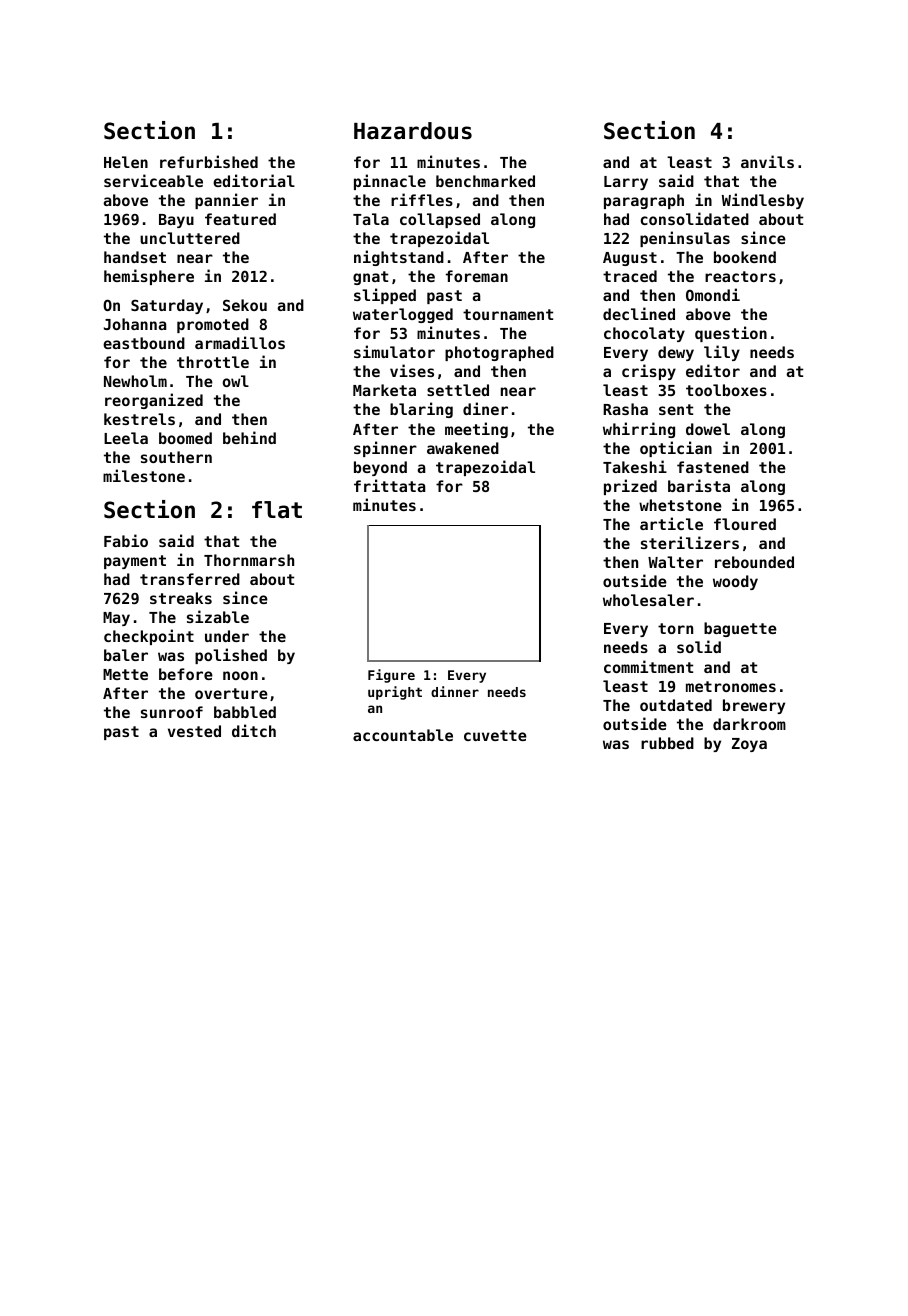 Image resolution: width=908 pixels, height=1316 pixels. Describe the element at coordinates (639, 313) in the page. I see `declined` at that location.
